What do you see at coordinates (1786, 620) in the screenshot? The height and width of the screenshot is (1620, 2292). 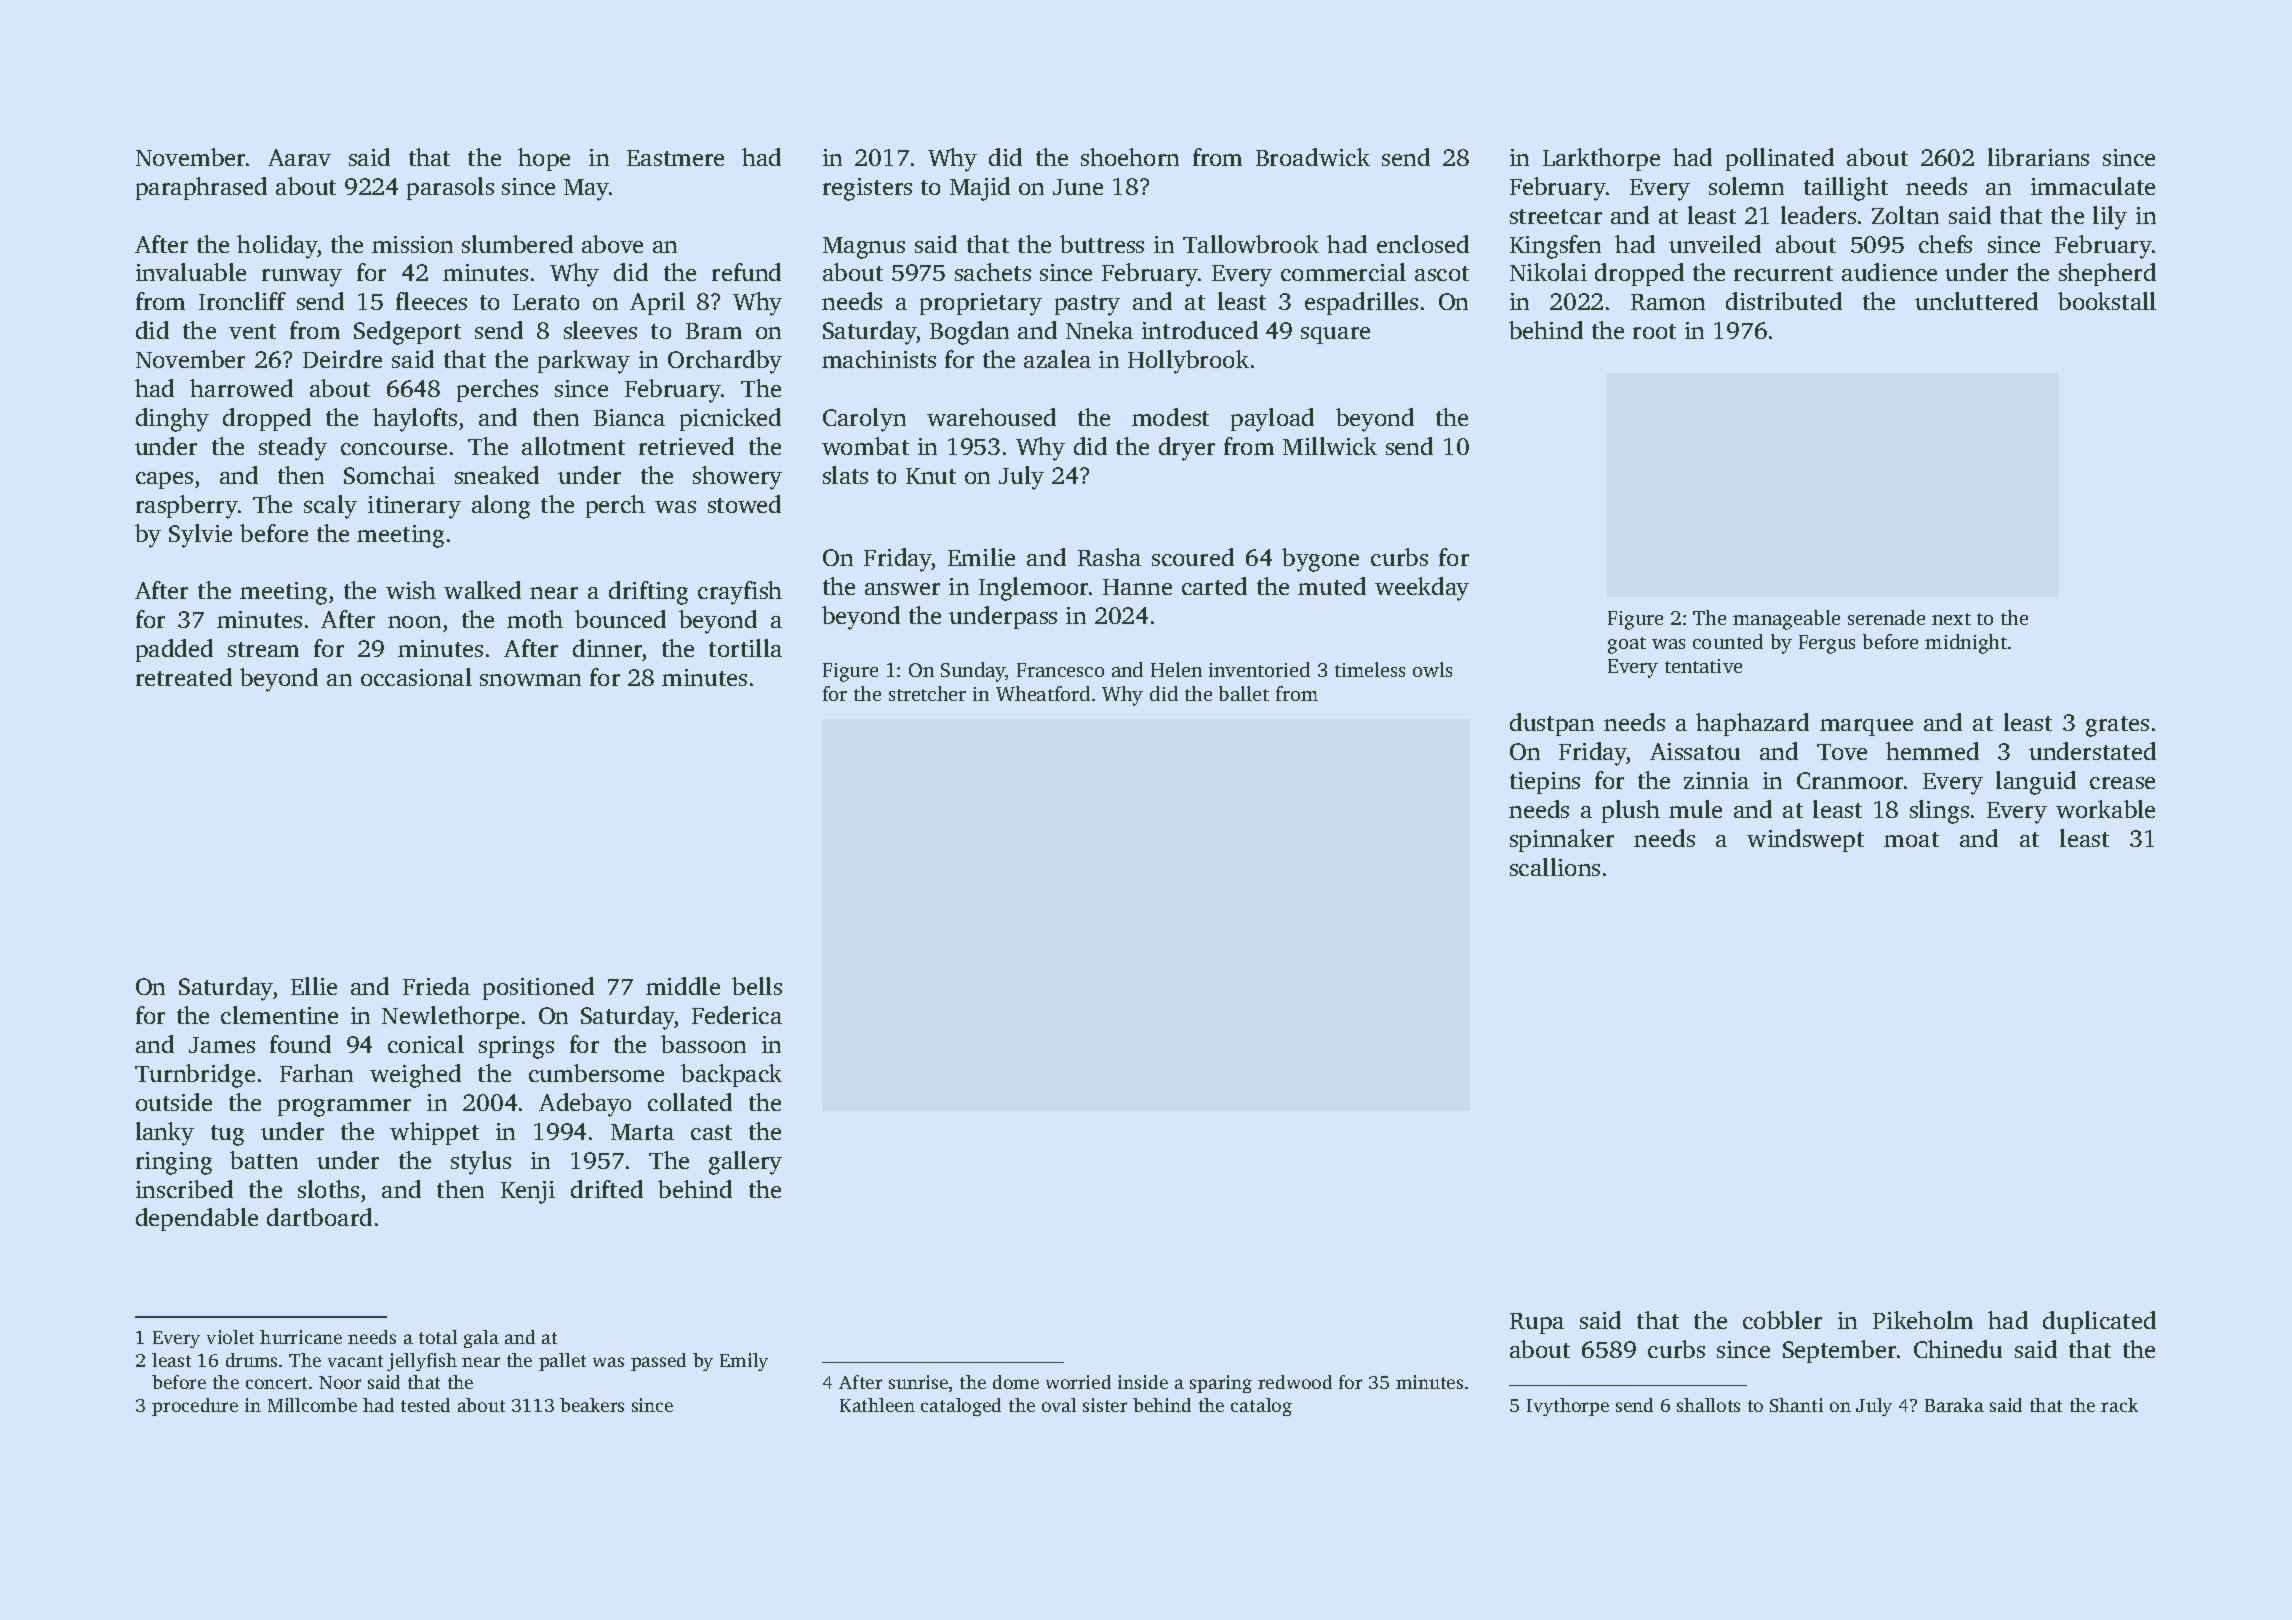 I see `manageable` at bounding box center [1786, 620].
